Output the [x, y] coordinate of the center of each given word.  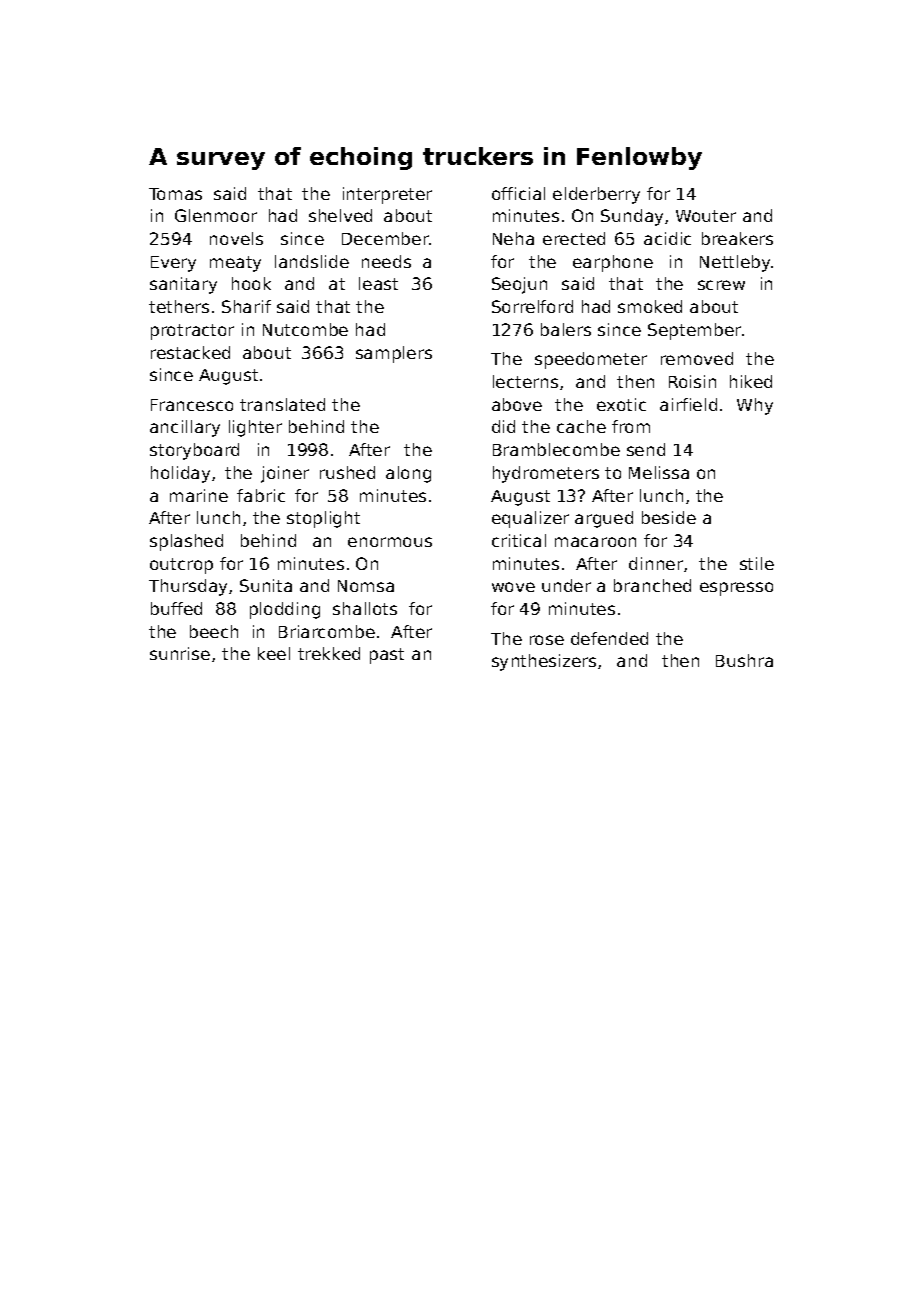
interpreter [387, 195]
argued [604, 519]
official [518, 193]
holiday [180, 474]
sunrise [180, 653]
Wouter [706, 216]
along [408, 474]
